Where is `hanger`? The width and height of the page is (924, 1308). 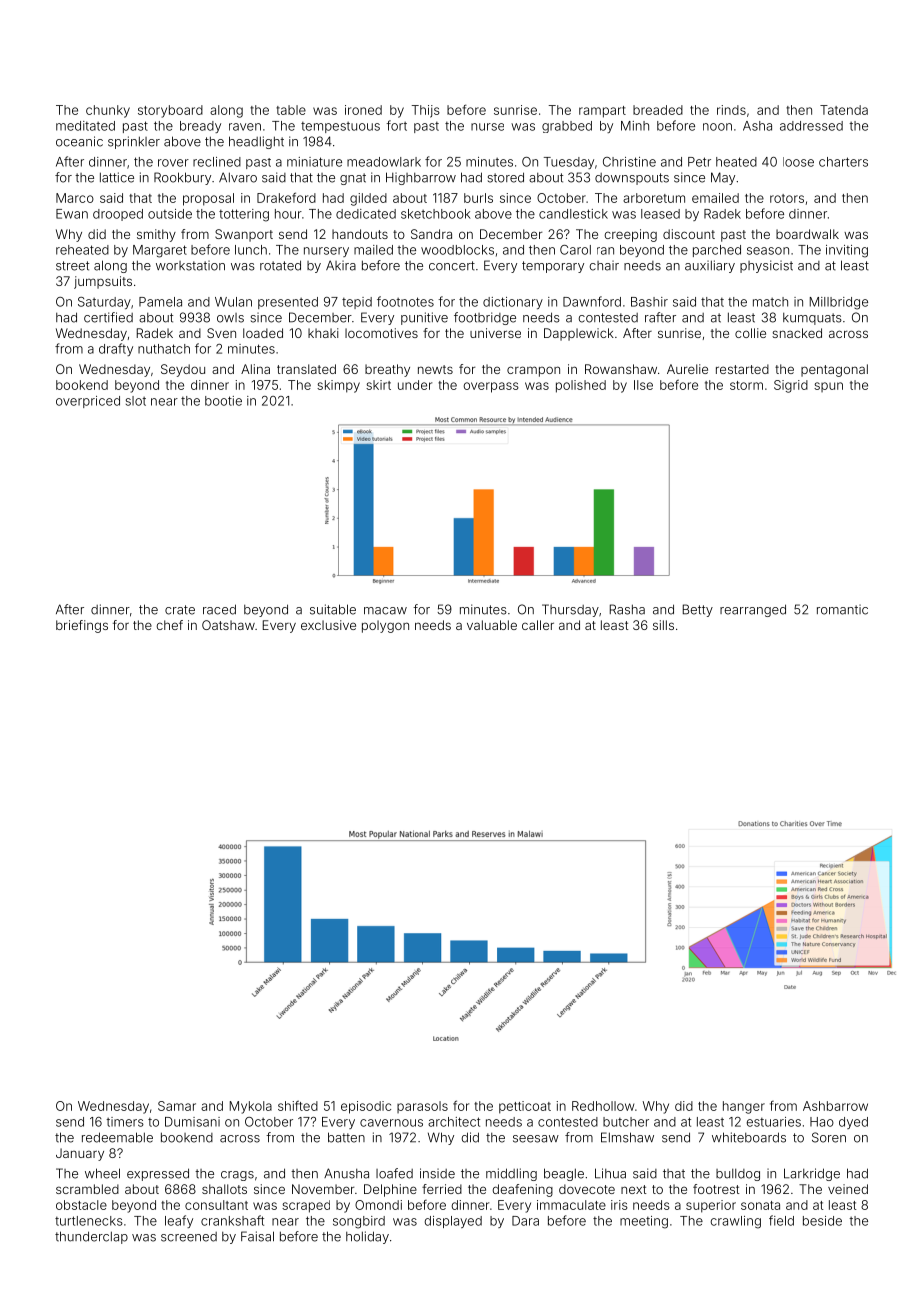
hanger is located at coordinates (744, 1107).
